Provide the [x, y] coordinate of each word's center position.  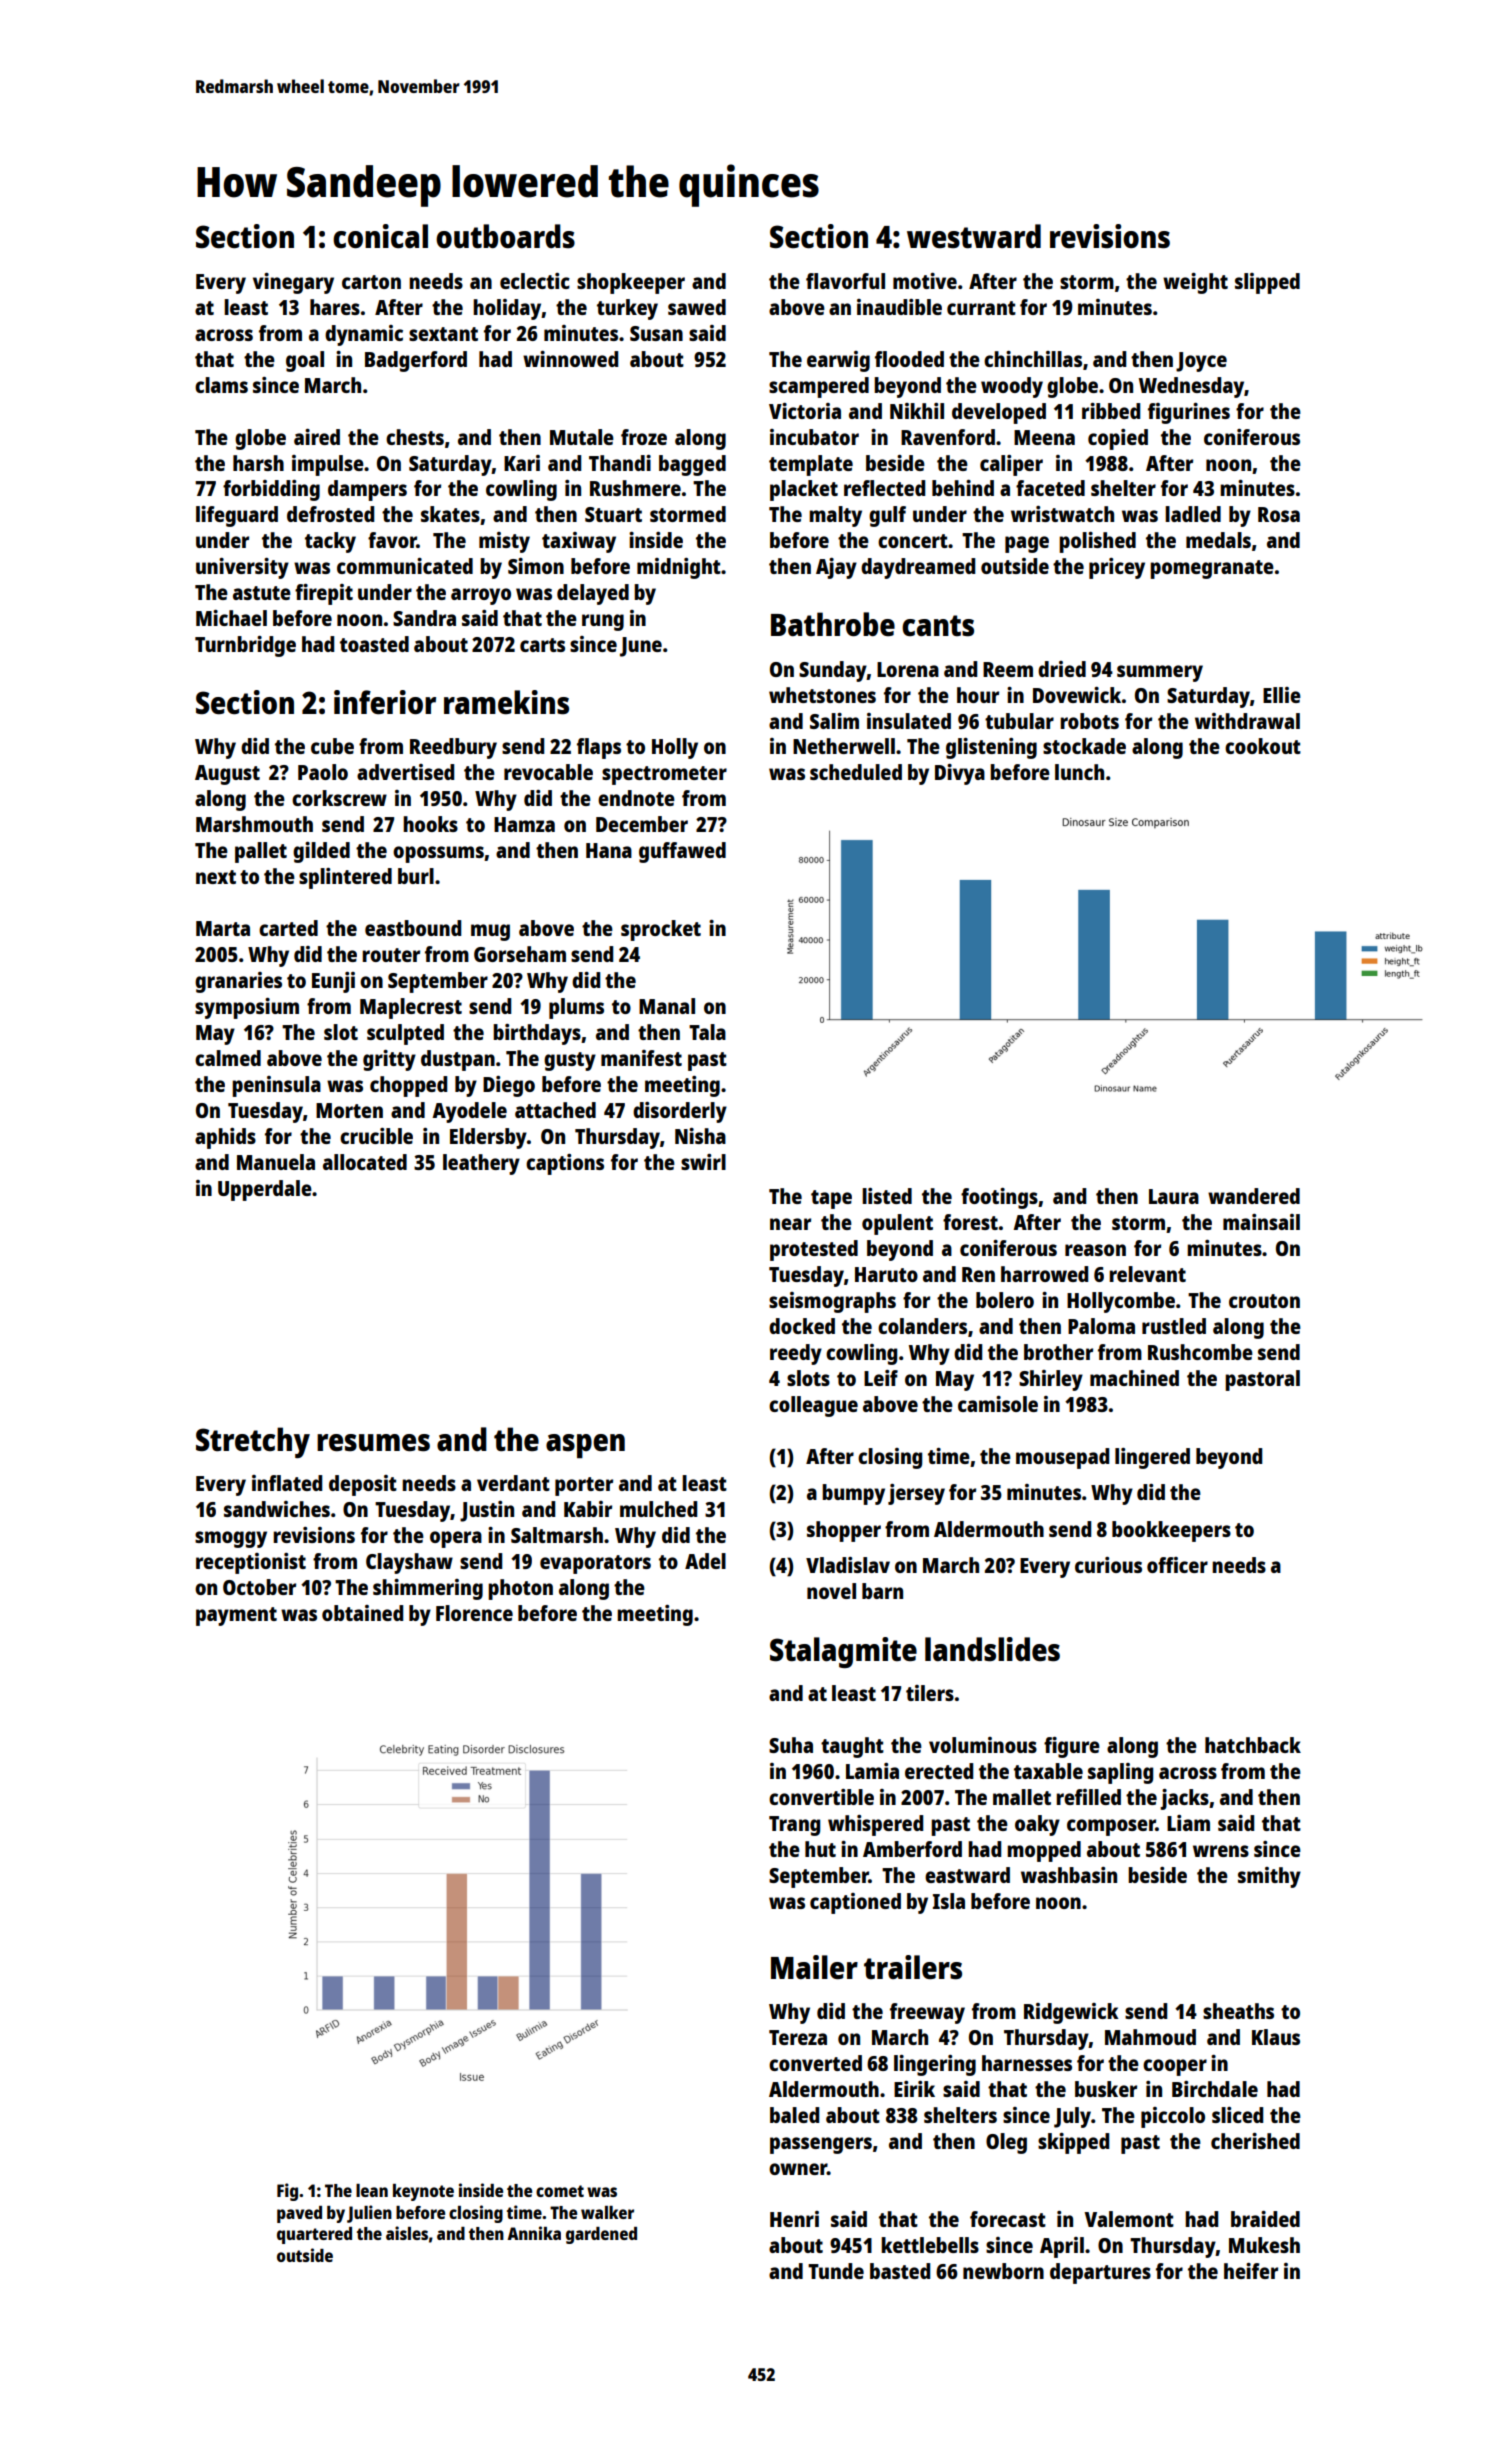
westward [974, 236]
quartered [314, 2235]
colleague [813, 1406]
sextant [443, 334]
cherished [1255, 2141]
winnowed [570, 359]
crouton [1264, 1301]
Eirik [914, 2089]
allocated [365, 1162]
